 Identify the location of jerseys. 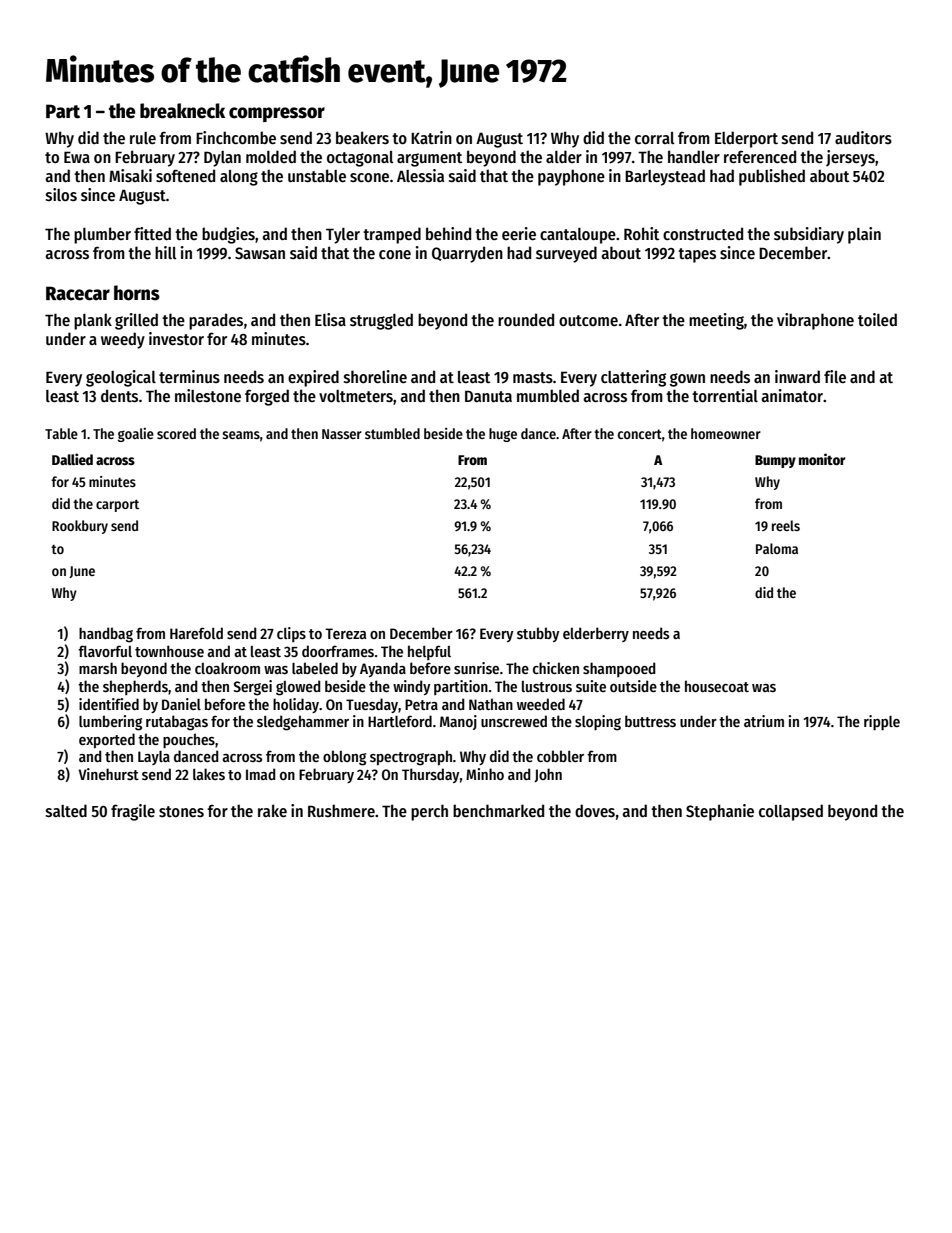
(850, 158).
